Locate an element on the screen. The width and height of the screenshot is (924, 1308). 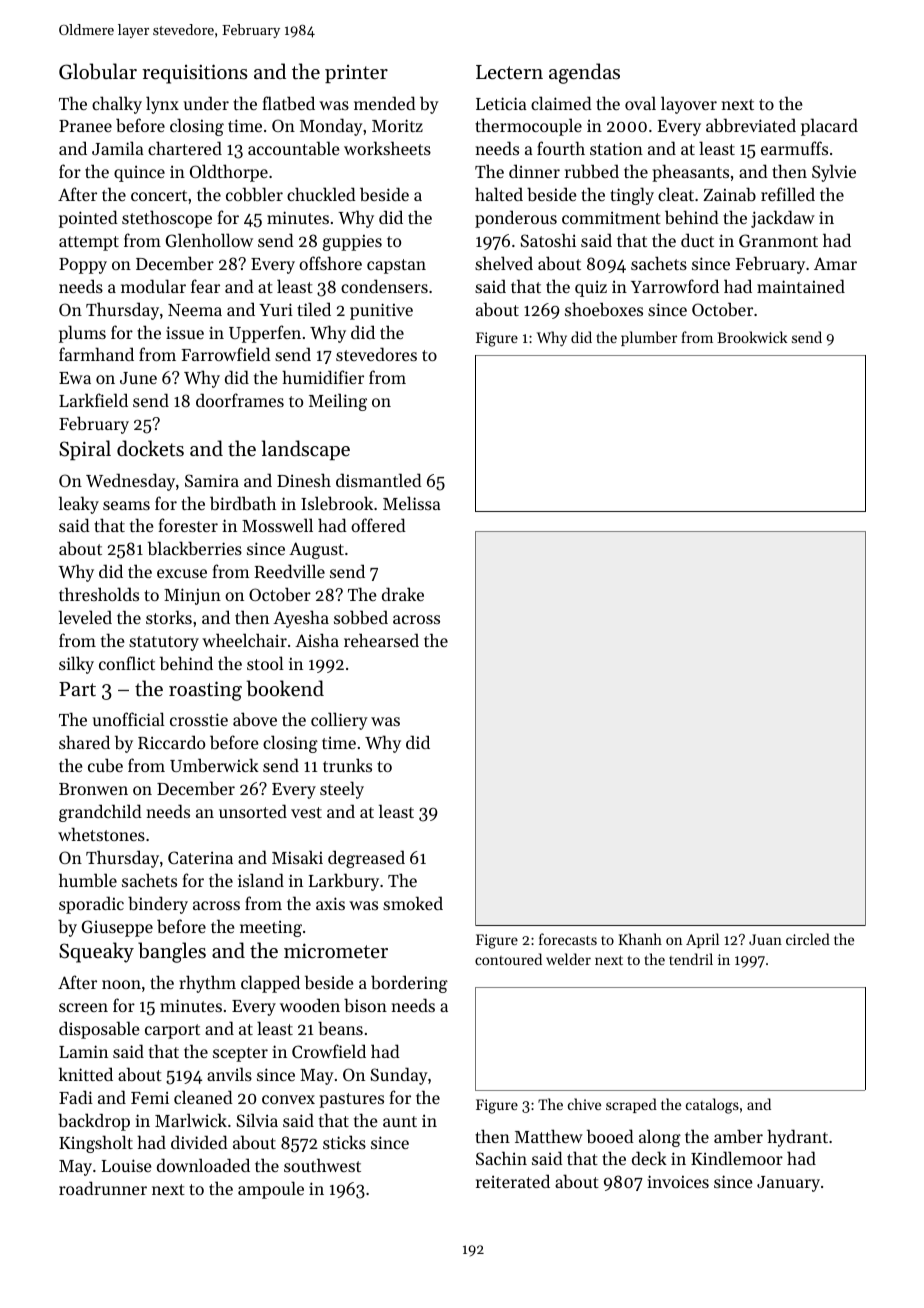
cleat is located at coordinates (676, 194).
